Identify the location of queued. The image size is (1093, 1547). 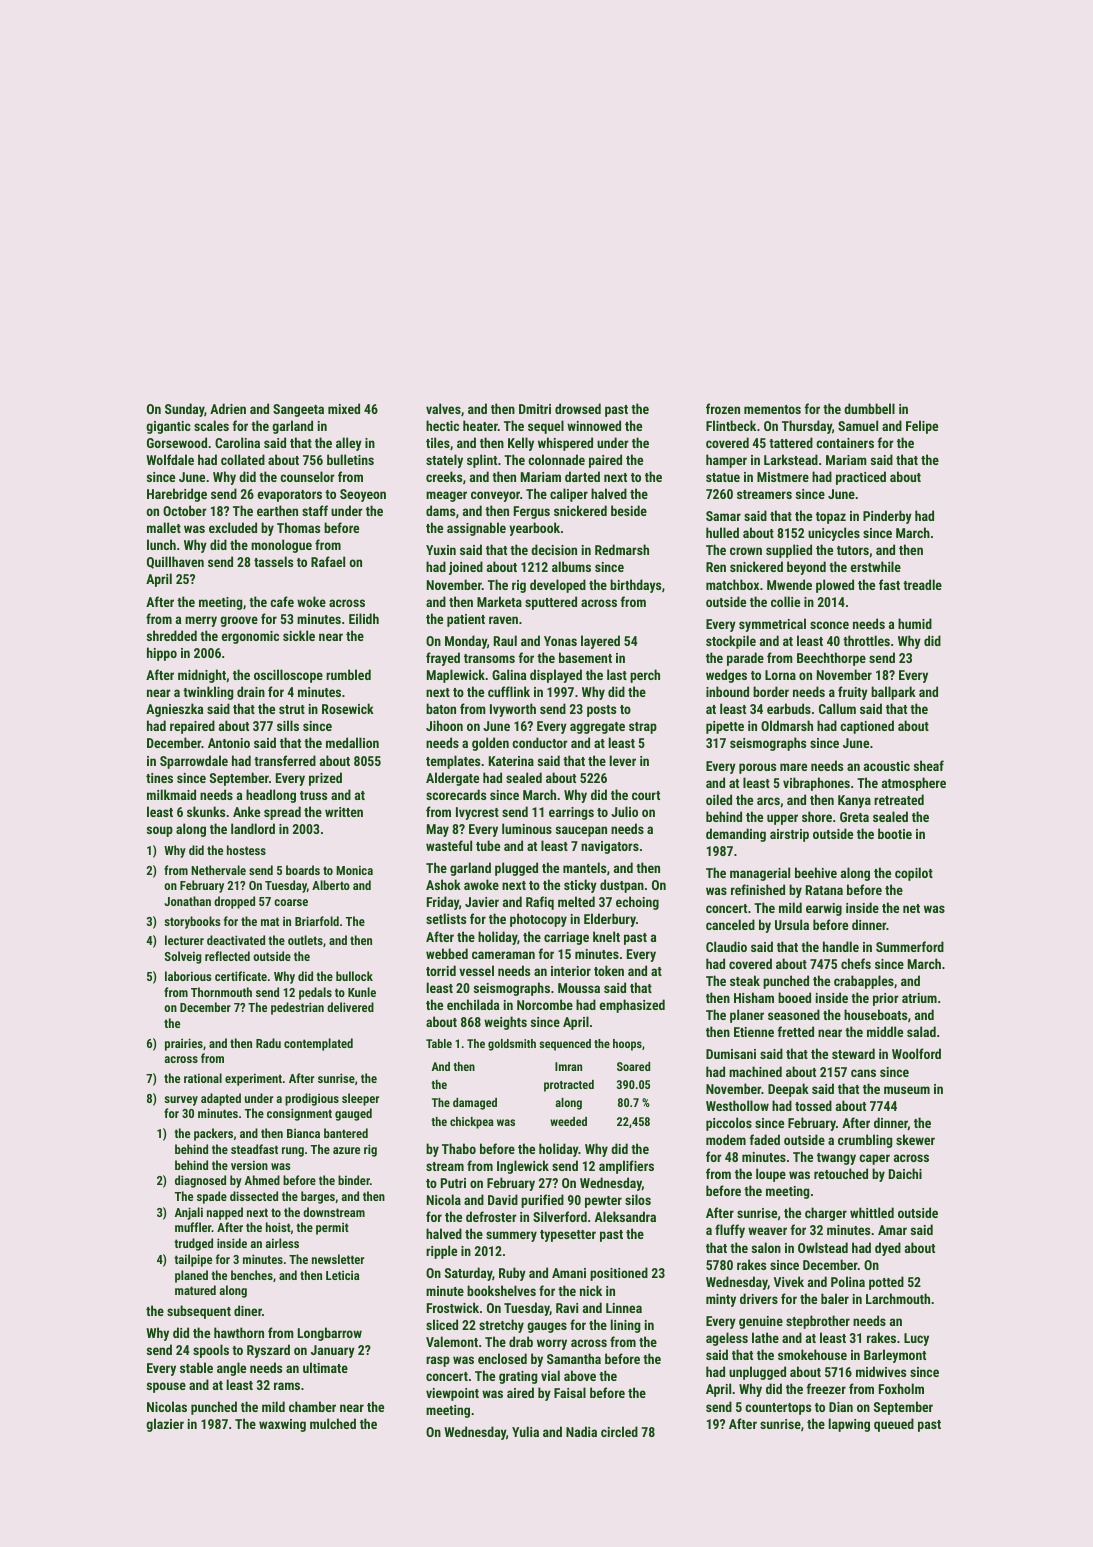
(894, 1425).
